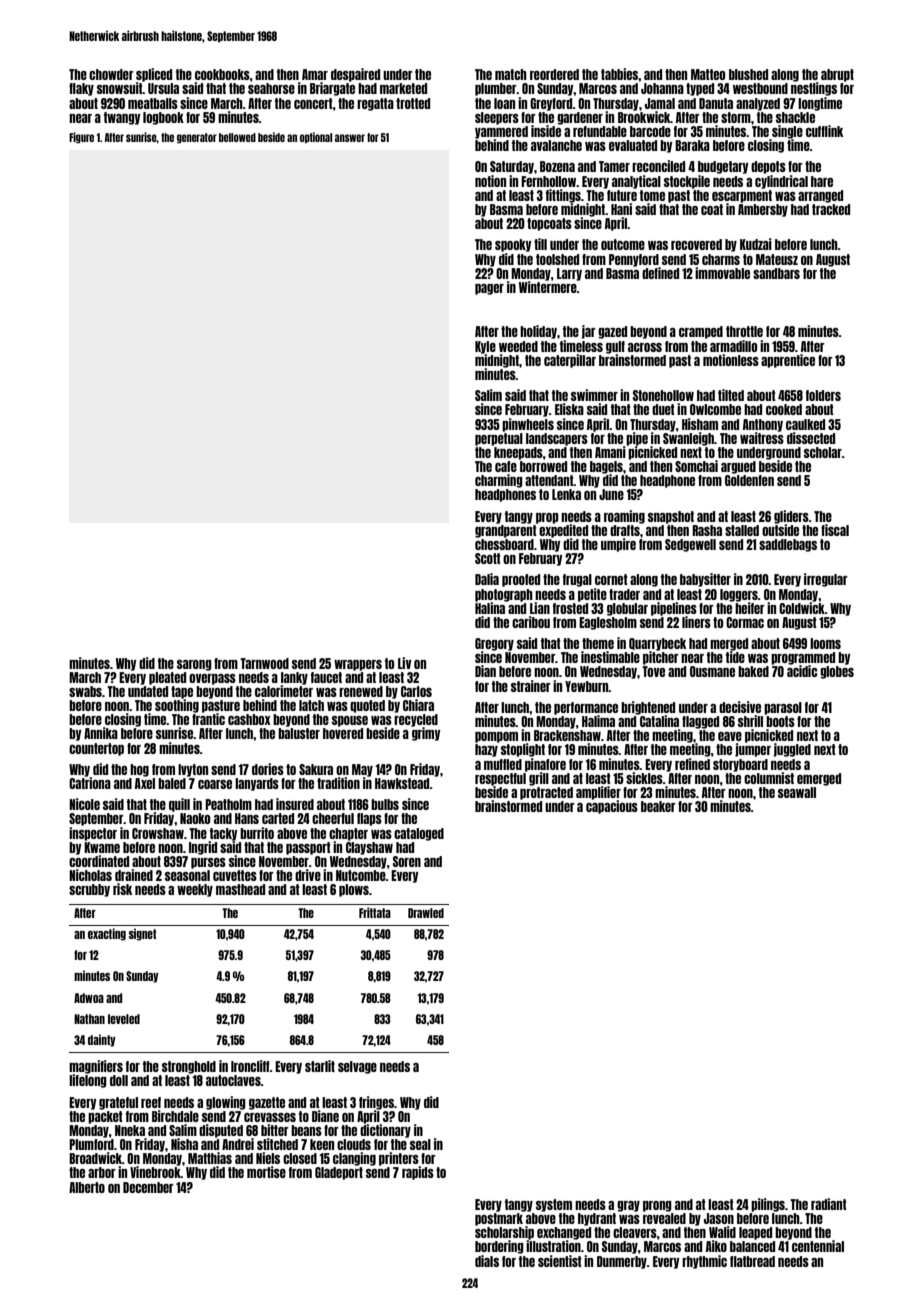 This page has height=1308, width=924. I want to click on Ironcliff, so click(250, 1066).
